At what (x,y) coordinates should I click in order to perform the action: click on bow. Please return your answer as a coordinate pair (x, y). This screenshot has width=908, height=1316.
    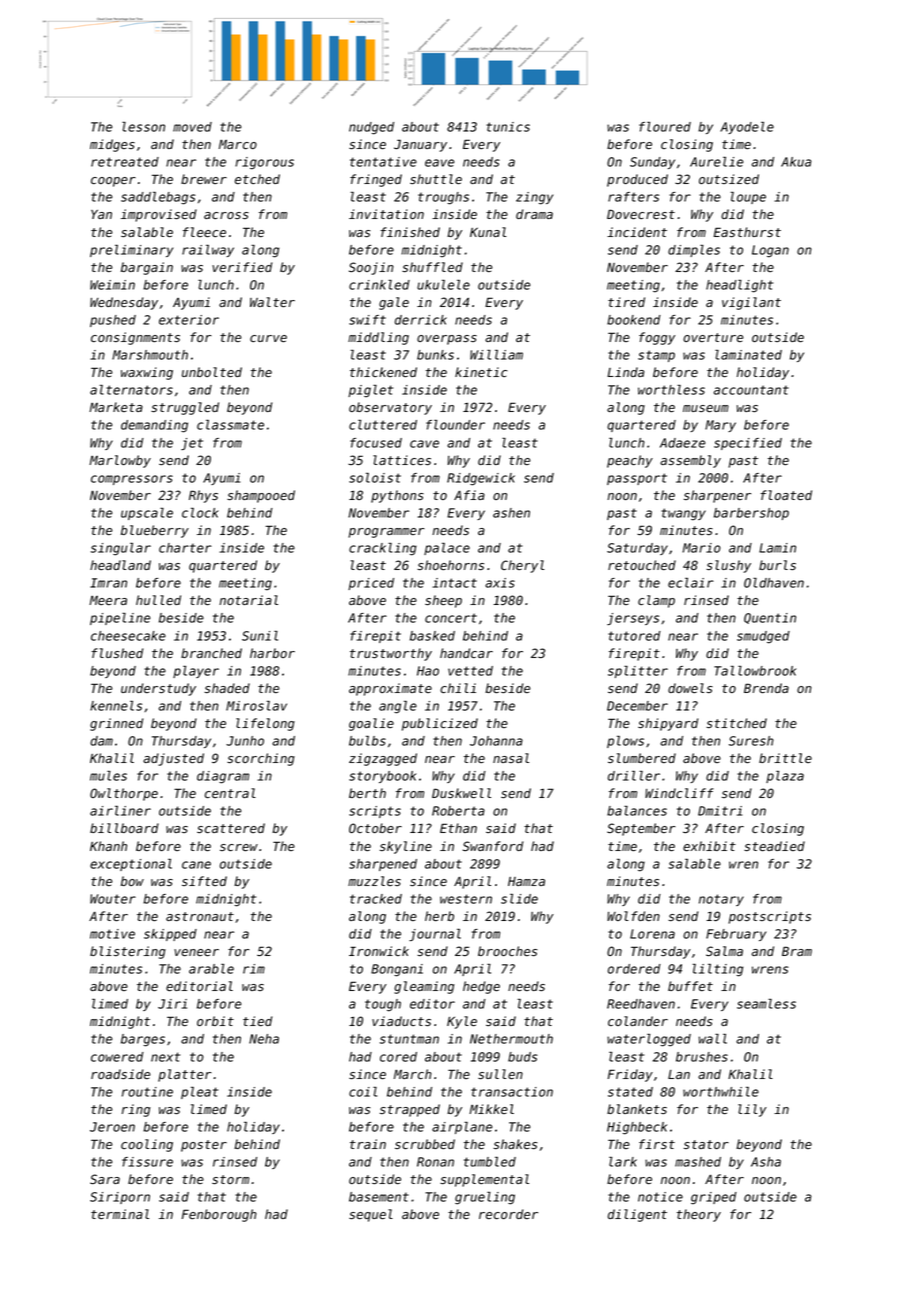
    Looking at the image, I should click on (132, 881).
